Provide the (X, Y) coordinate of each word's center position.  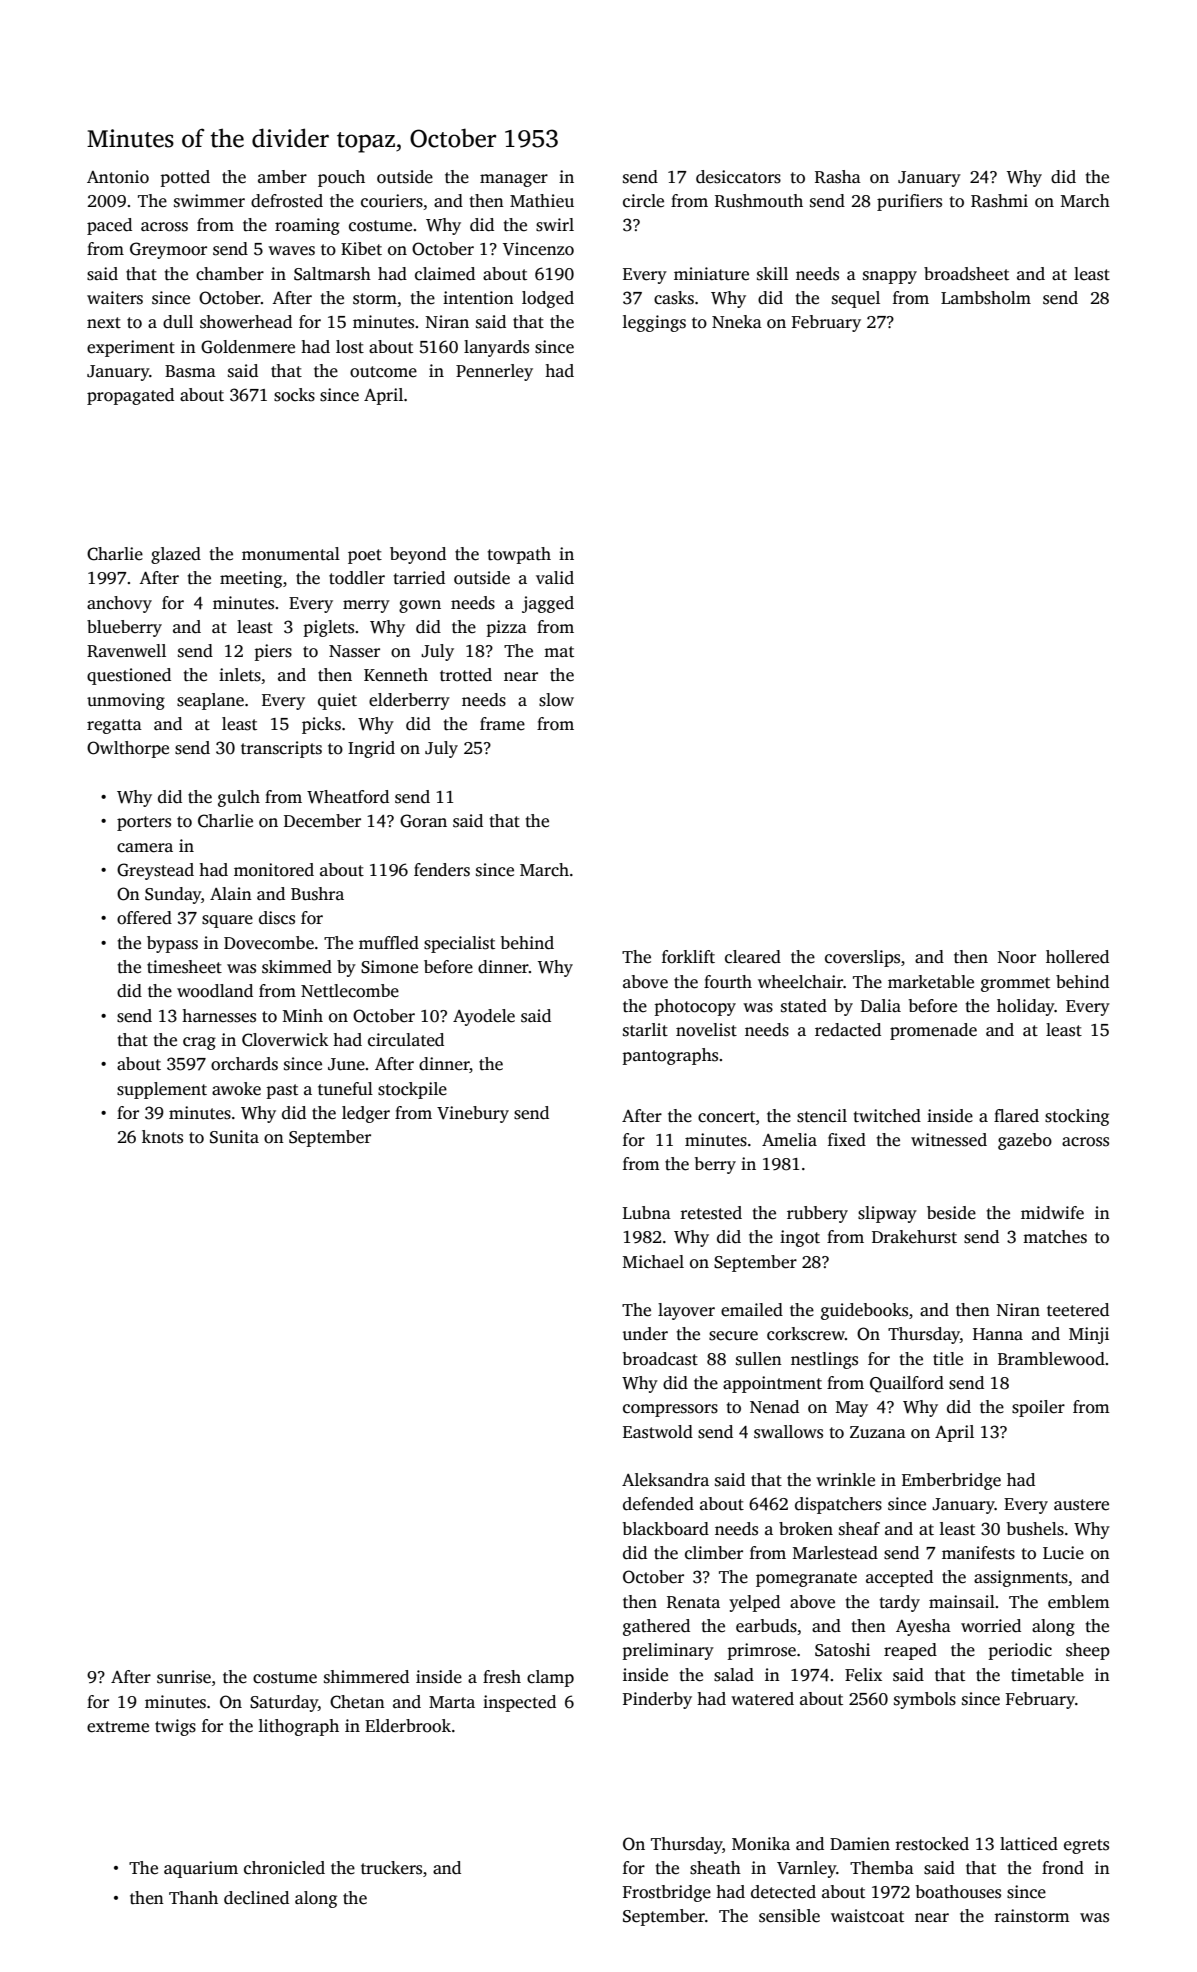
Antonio (118, 177)
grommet (1015, 984)
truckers (391, 1868)
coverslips (862, 958)
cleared (753, 957)
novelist (706, 1030)
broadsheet (966, 274)
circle (643, 201)
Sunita (234, 1137)
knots (162, 1137)
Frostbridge (667, 1893)
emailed (752, 1310)
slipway (887, 1214)
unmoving (126, 701)
